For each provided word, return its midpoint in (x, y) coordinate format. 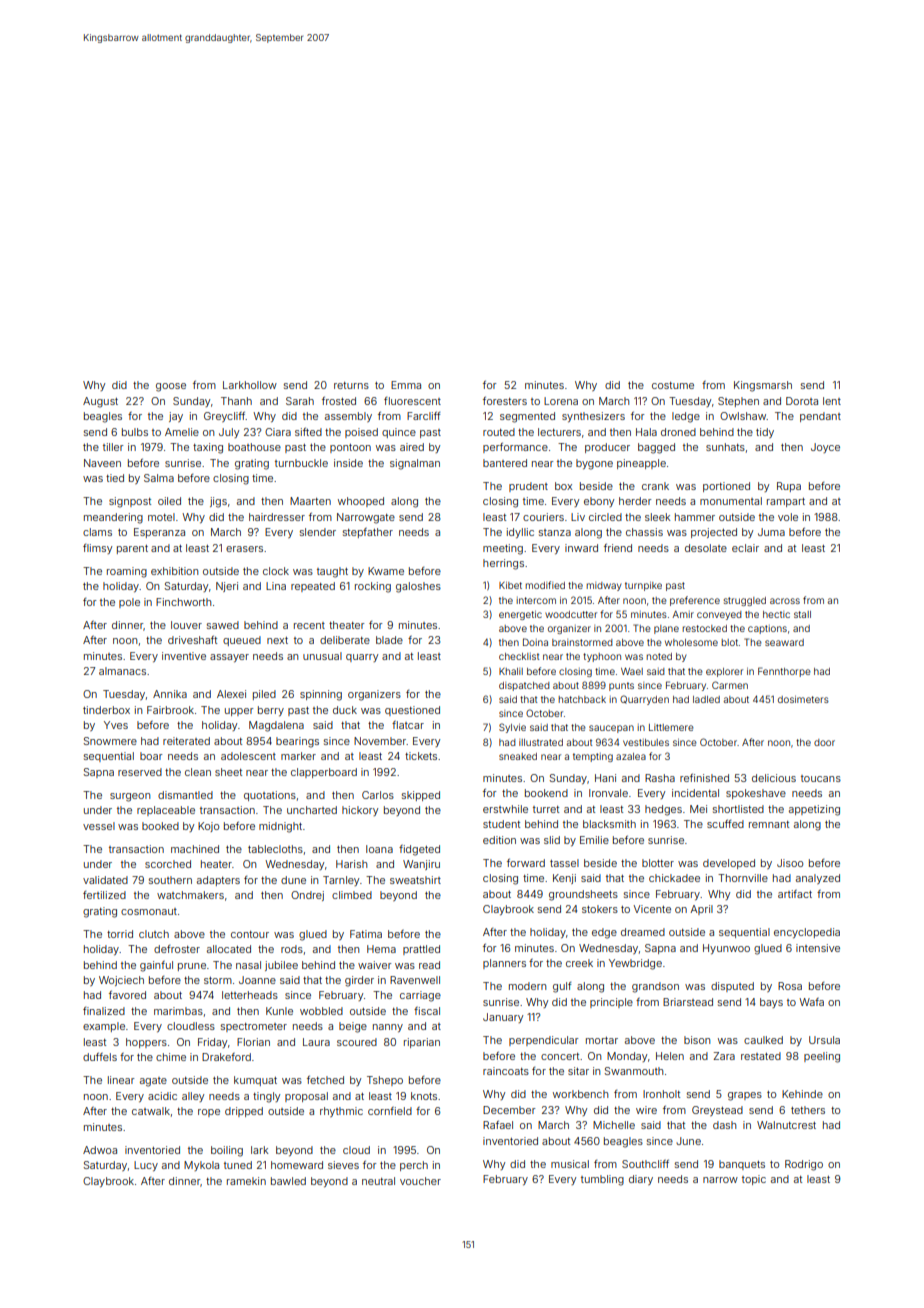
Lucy (146, 1166)
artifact (795, 894)
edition (499, 840)
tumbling (602, 1180)
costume (673, 385)
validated (105, 880)
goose (171, 387)
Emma (406, 385)
